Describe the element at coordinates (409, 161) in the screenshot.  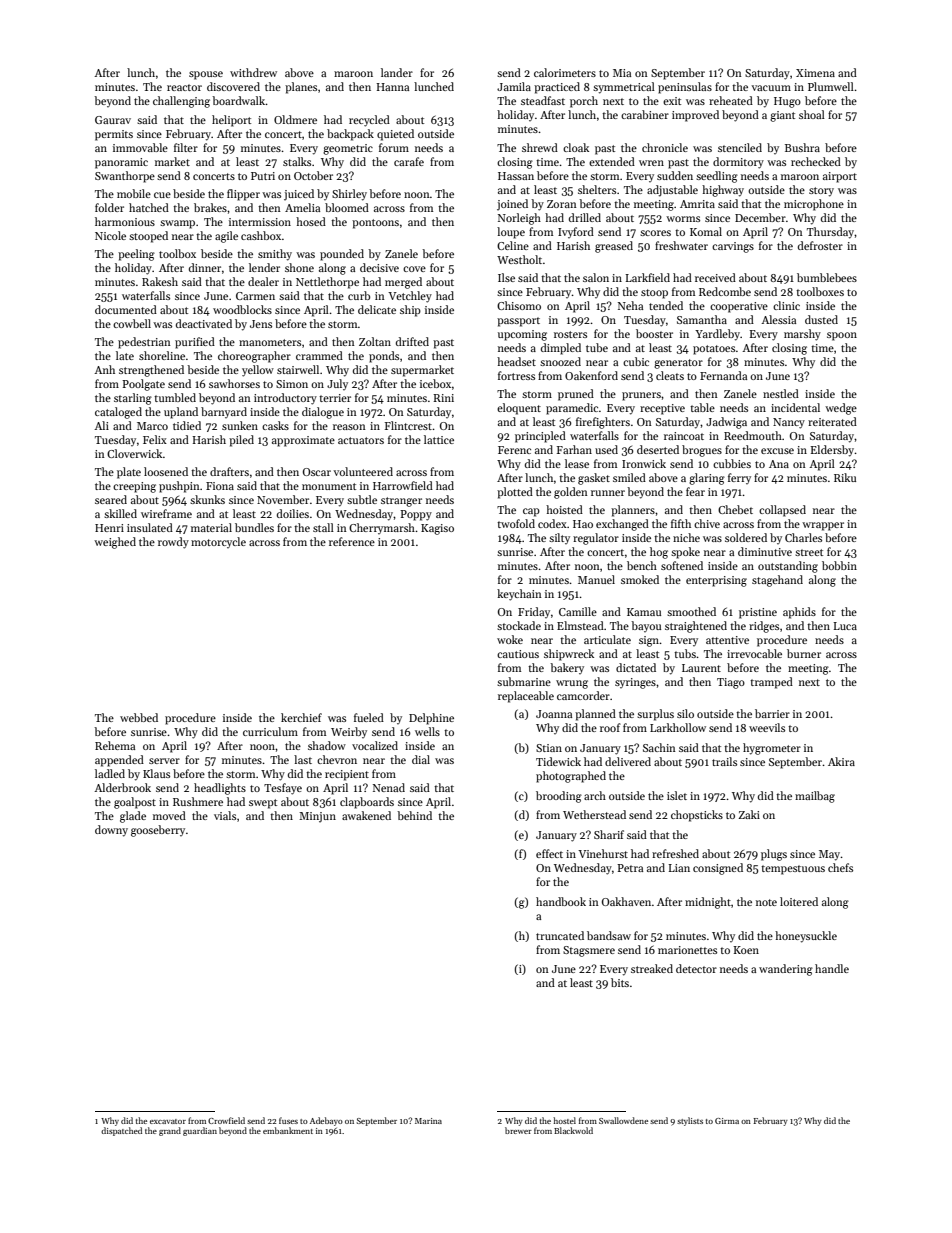
I see `carafe` at that location.
